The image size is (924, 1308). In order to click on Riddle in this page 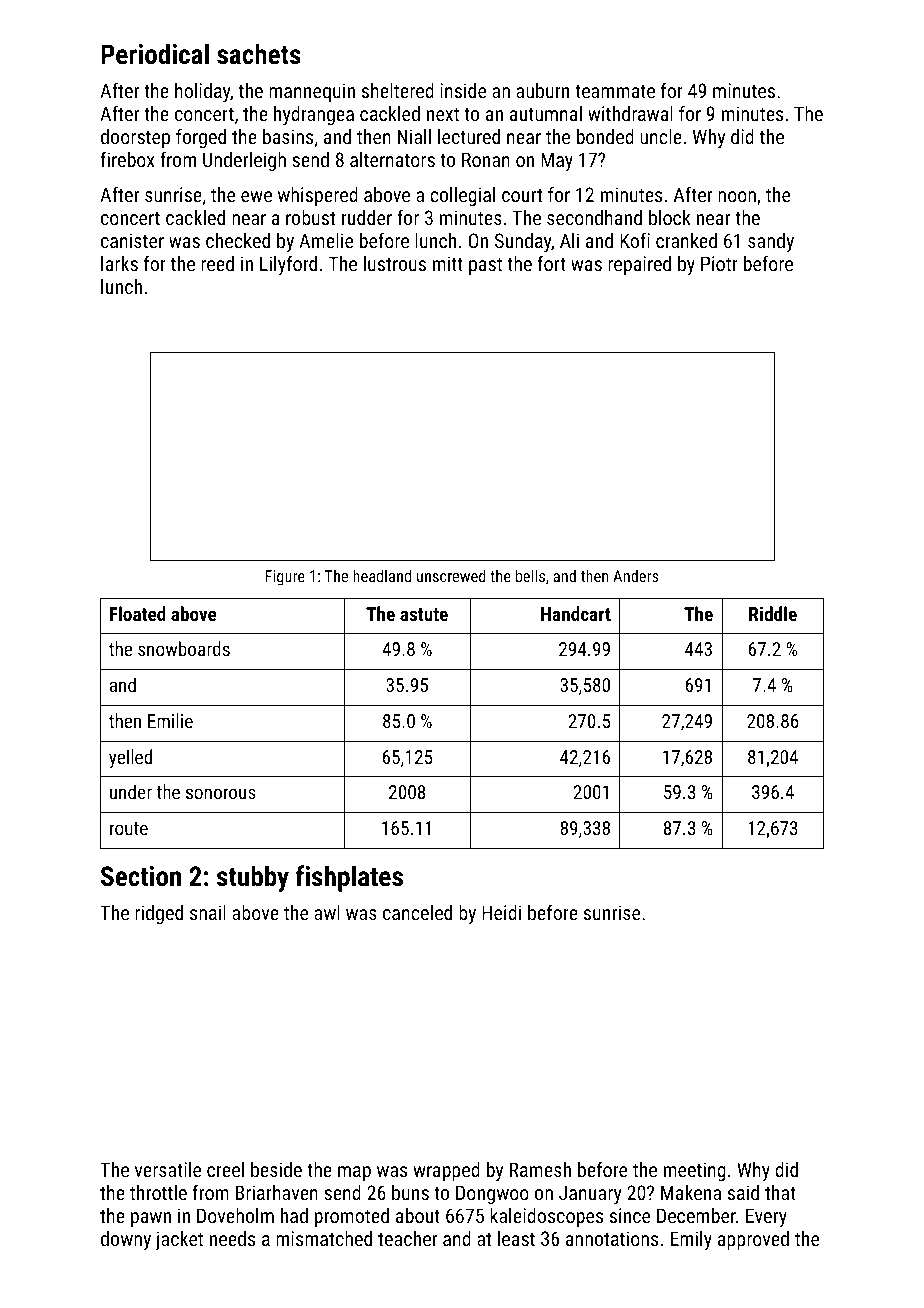, I will do `click(773, 613)`.
